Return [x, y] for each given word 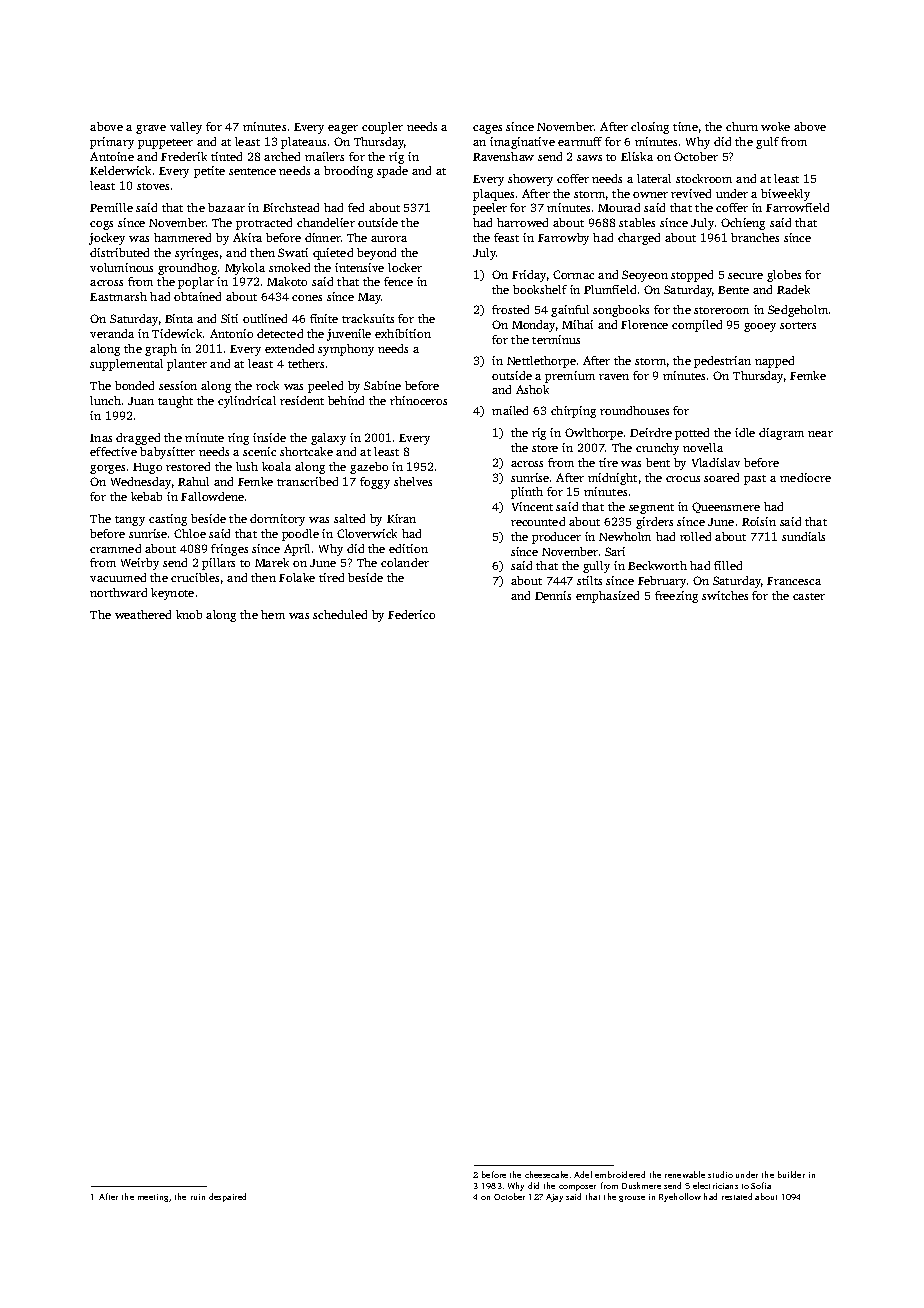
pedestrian [722, 362]
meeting [154, 1198]
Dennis [553, 595]
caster [809, 596]
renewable [685, 1174]
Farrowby [563, 239]
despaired [227, 1197]
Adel [583, 1174]
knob [189, 614]
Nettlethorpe [541, 362]
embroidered [620, 1174]
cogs [101, 225]
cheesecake [546, 1174]
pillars [218, 564]
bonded [134, 385]
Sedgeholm [798, 311]
